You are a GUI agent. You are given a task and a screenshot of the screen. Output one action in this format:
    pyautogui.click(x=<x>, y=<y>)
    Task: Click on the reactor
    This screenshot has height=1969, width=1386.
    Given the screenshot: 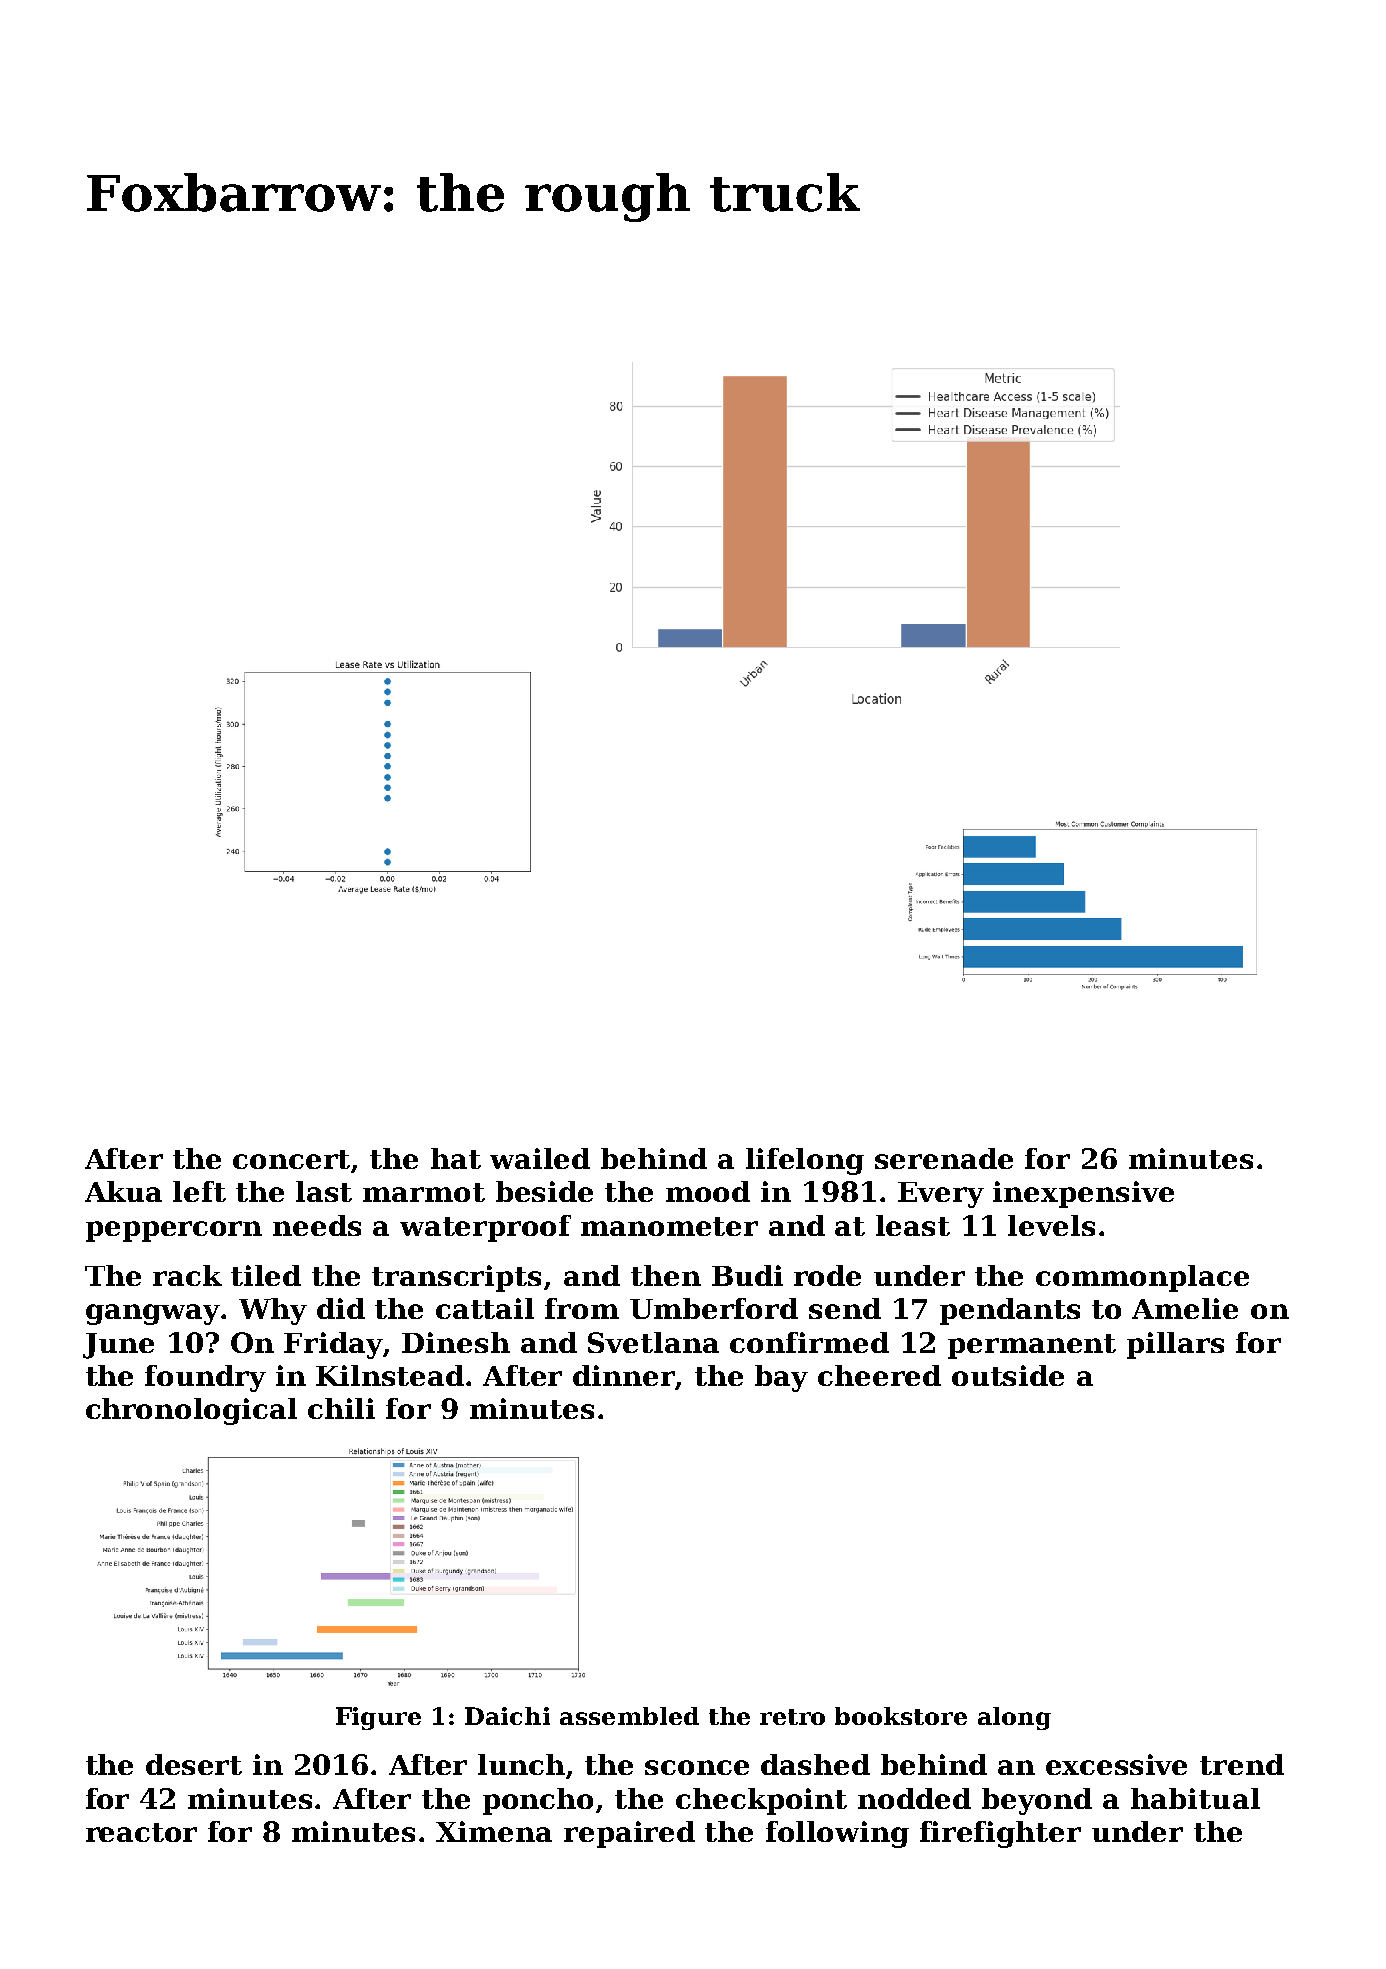 What is the action you would take?
    pyautogui.click(x=141, y=1832)
